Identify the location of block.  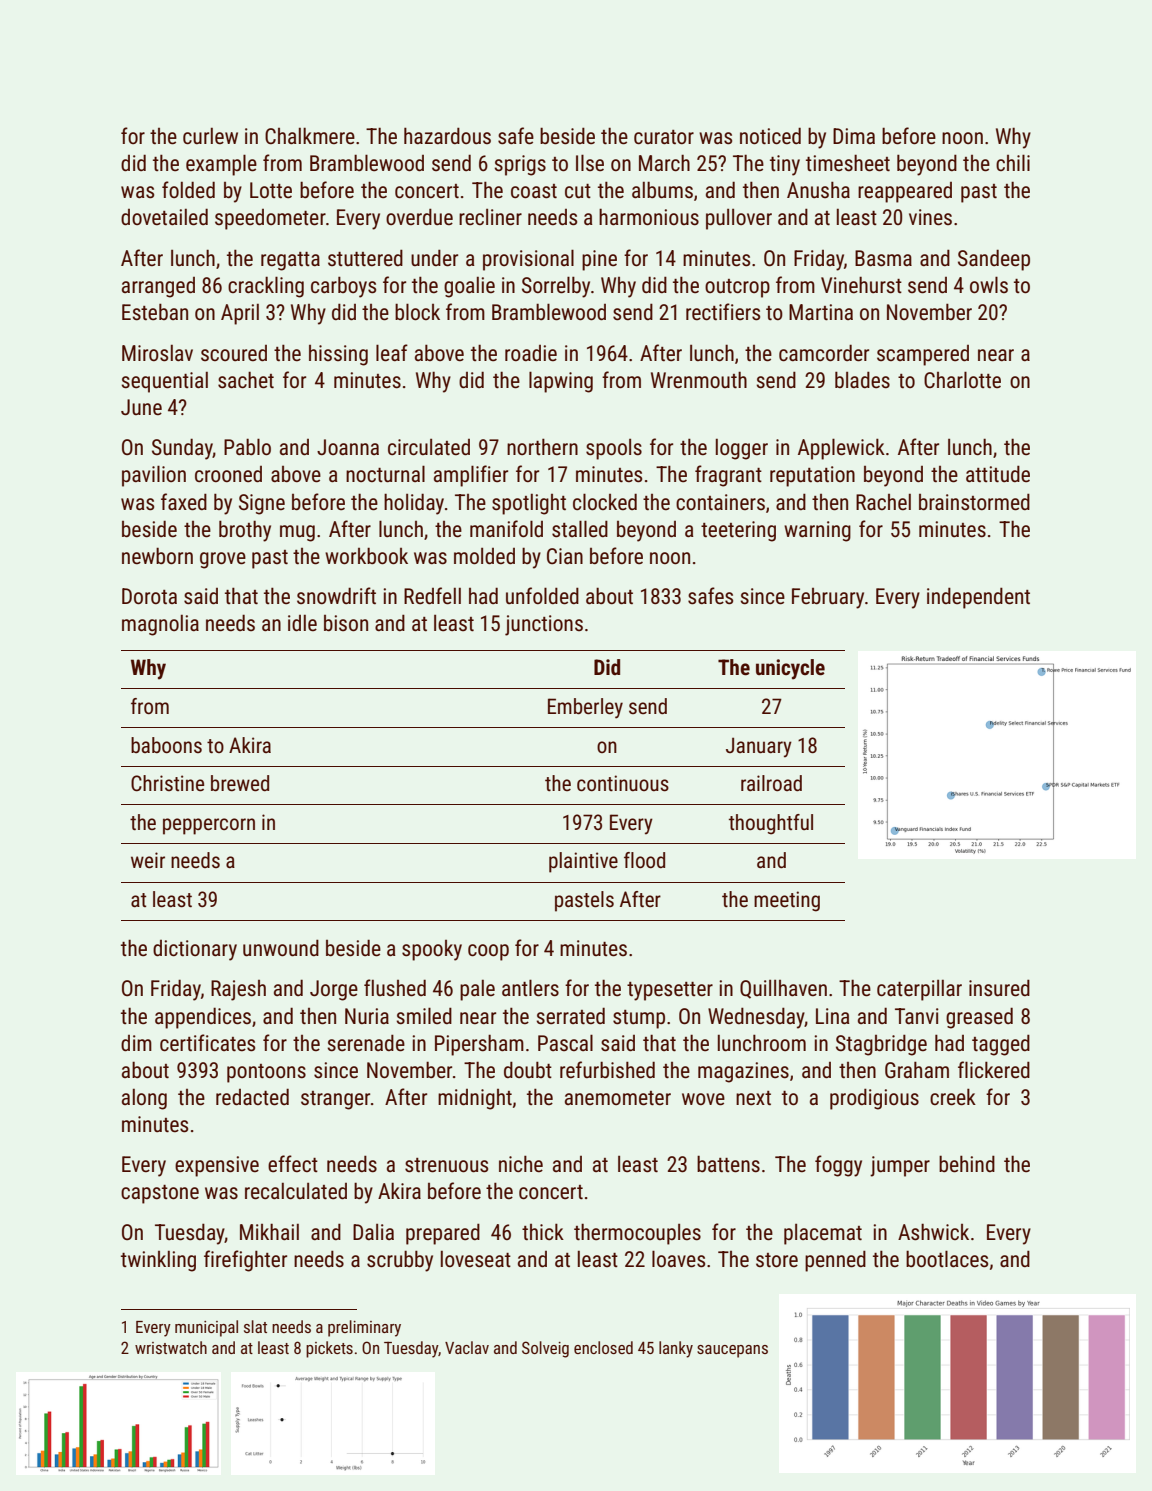
(417, 312).
